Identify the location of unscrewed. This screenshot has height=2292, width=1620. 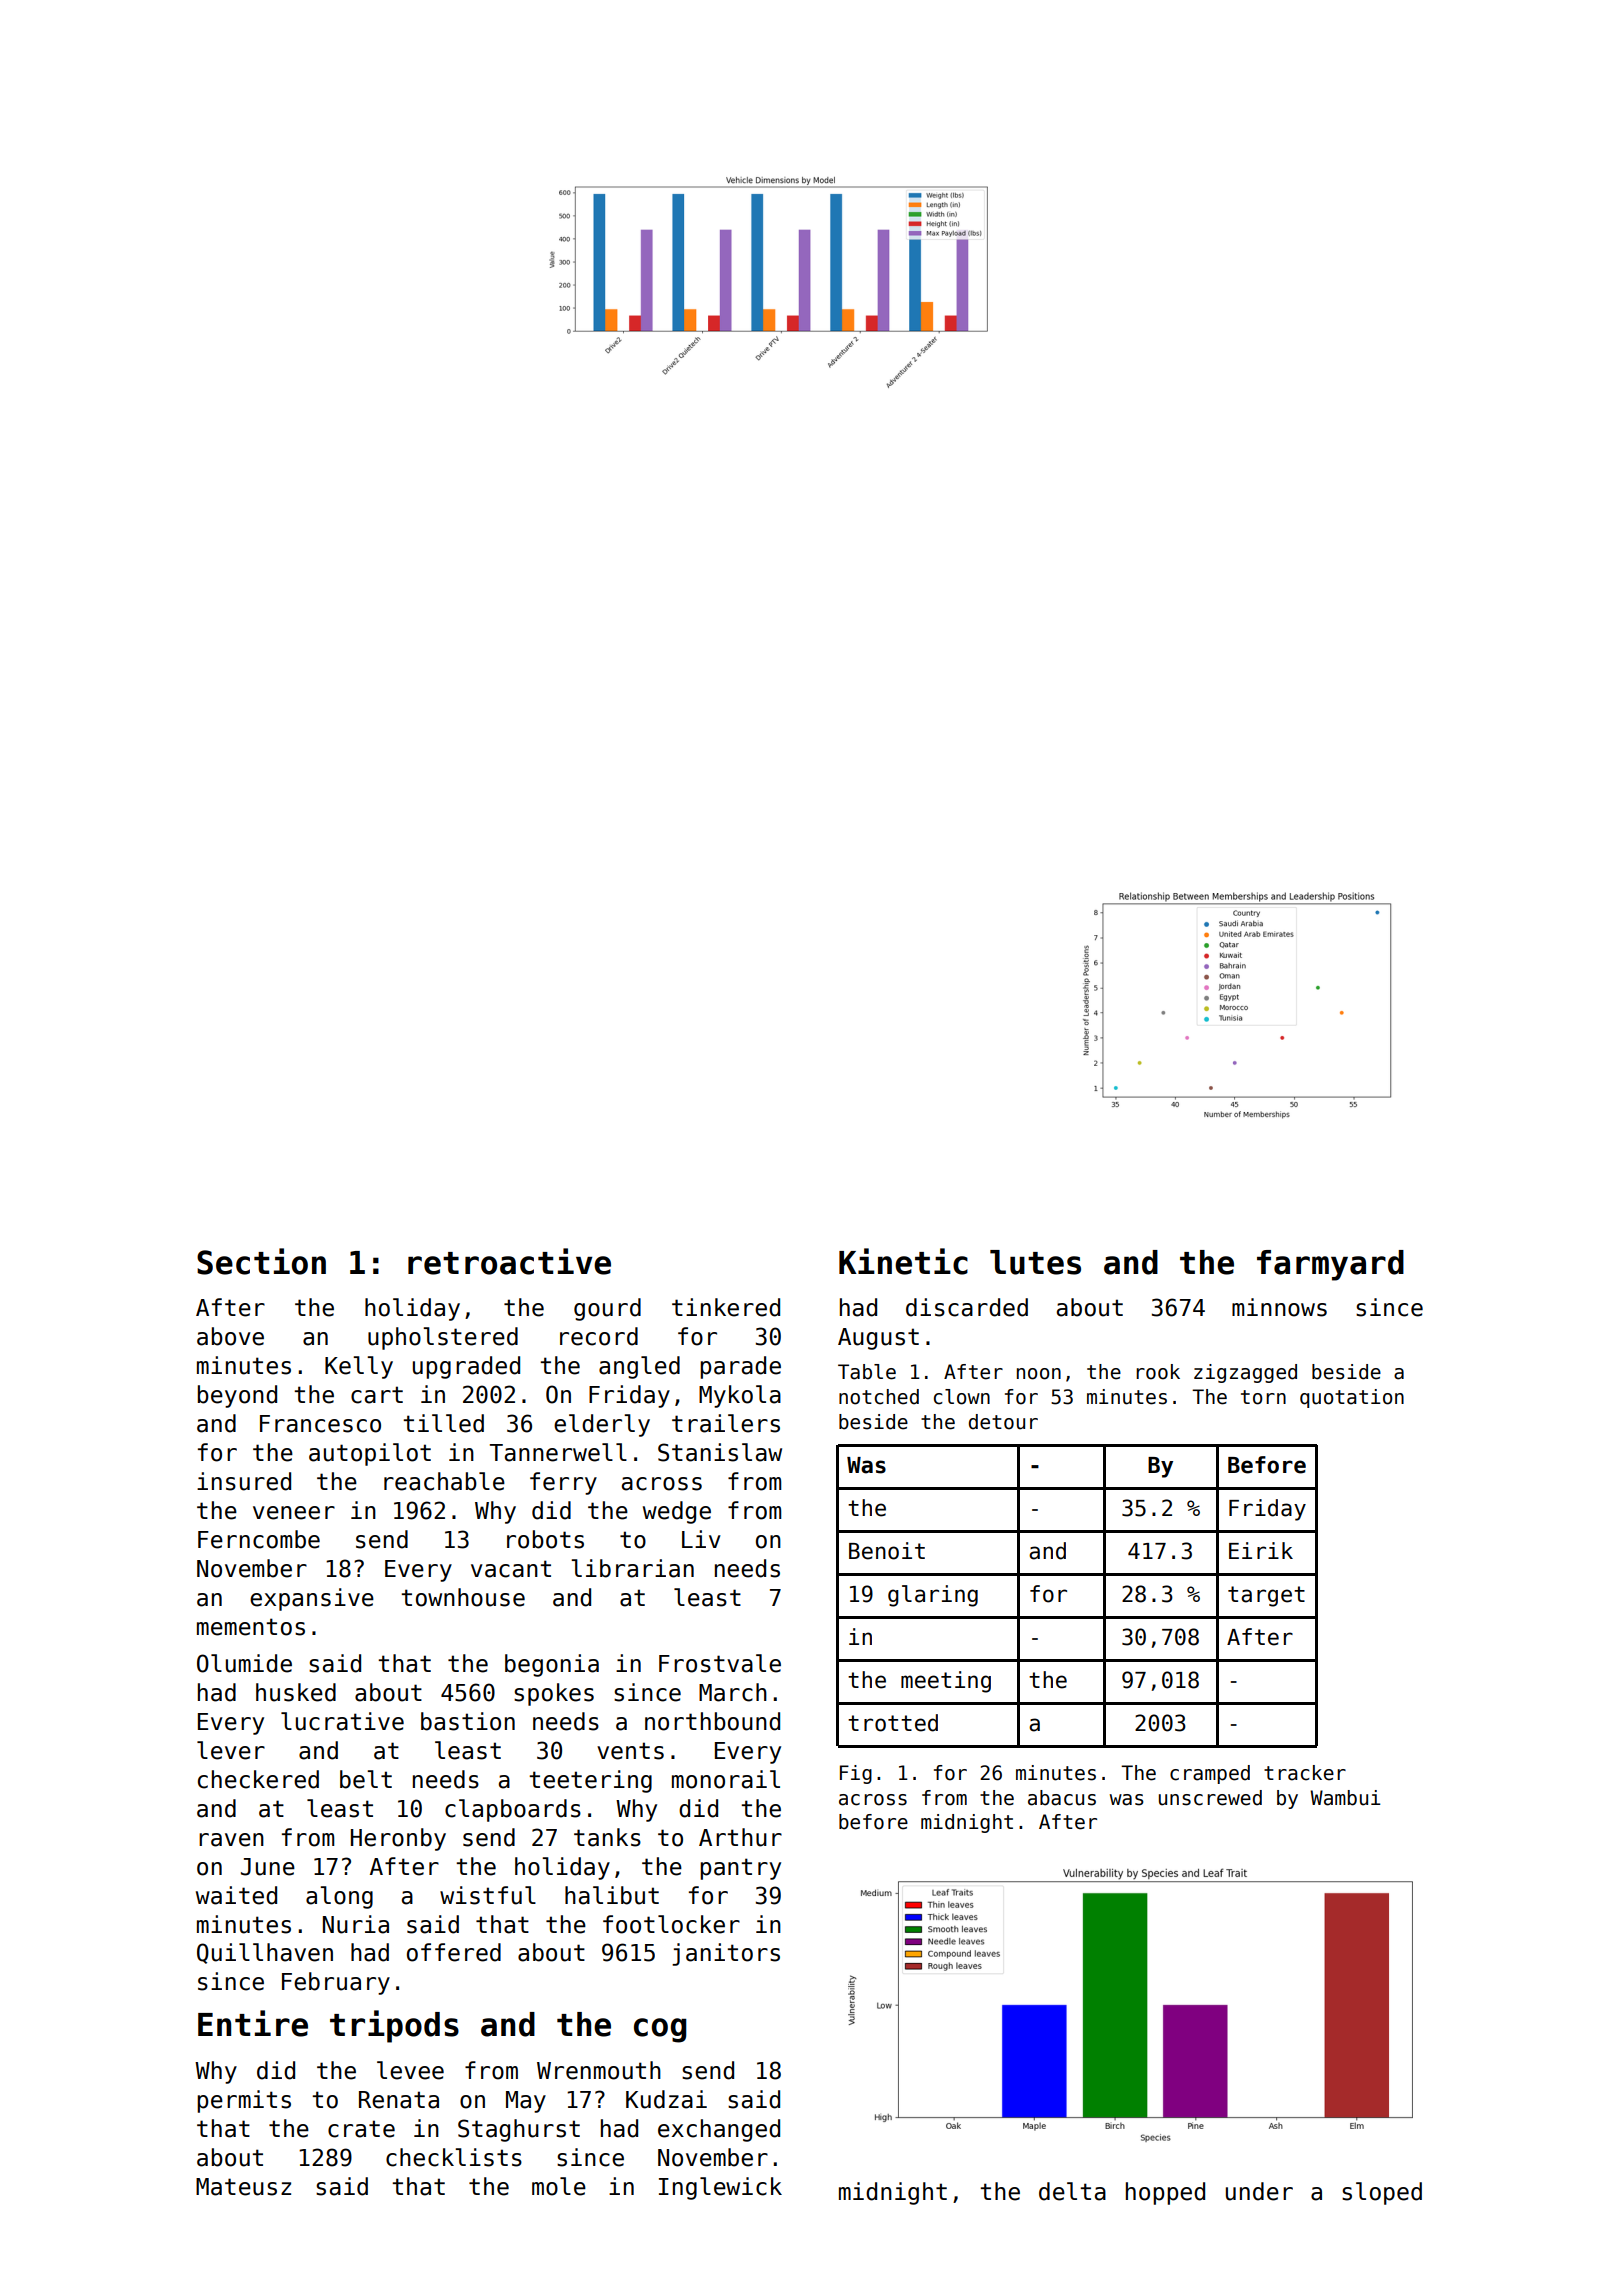
(1210, 1798).
